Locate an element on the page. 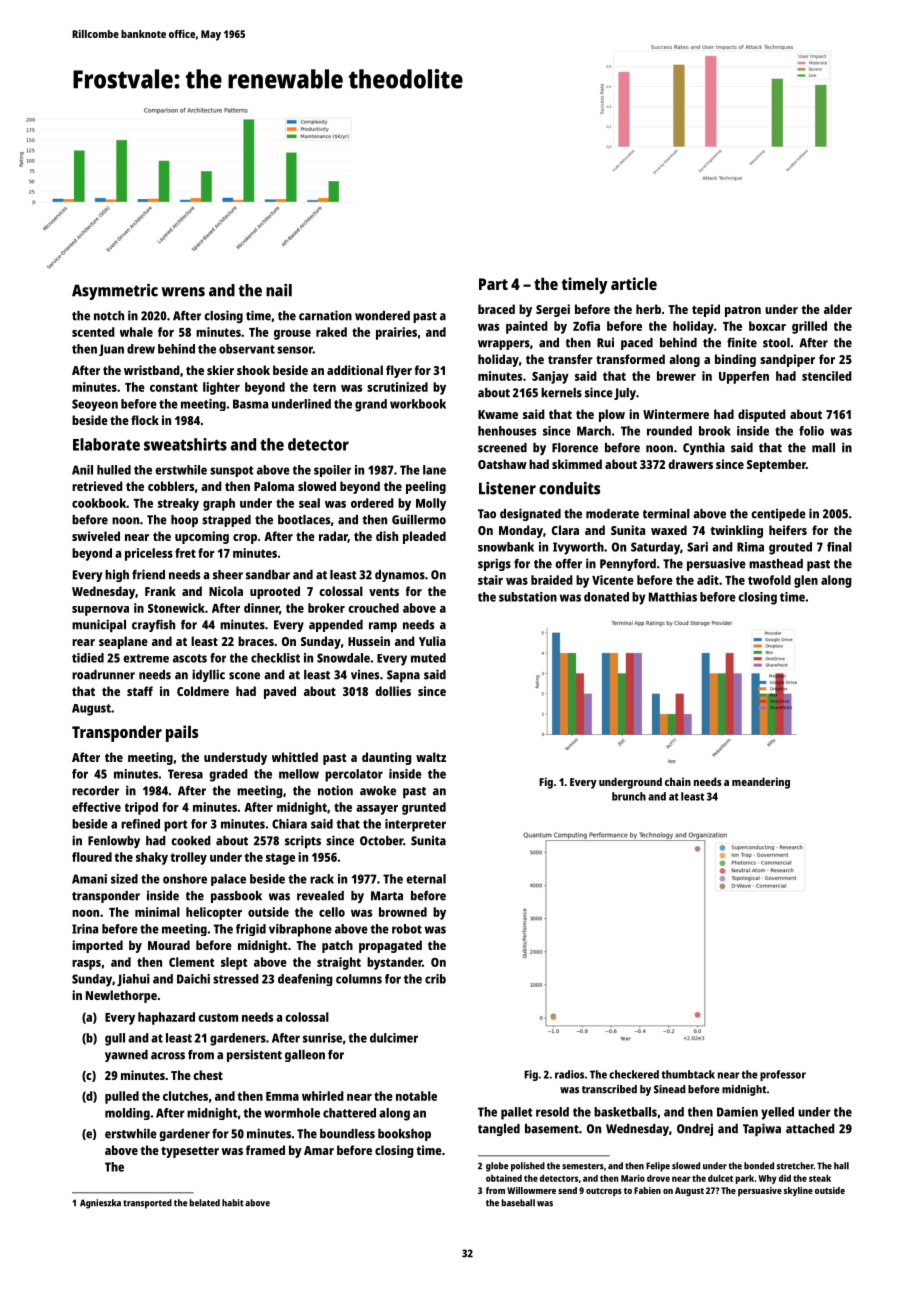  clutches is located at coordinates (185, 1096).
